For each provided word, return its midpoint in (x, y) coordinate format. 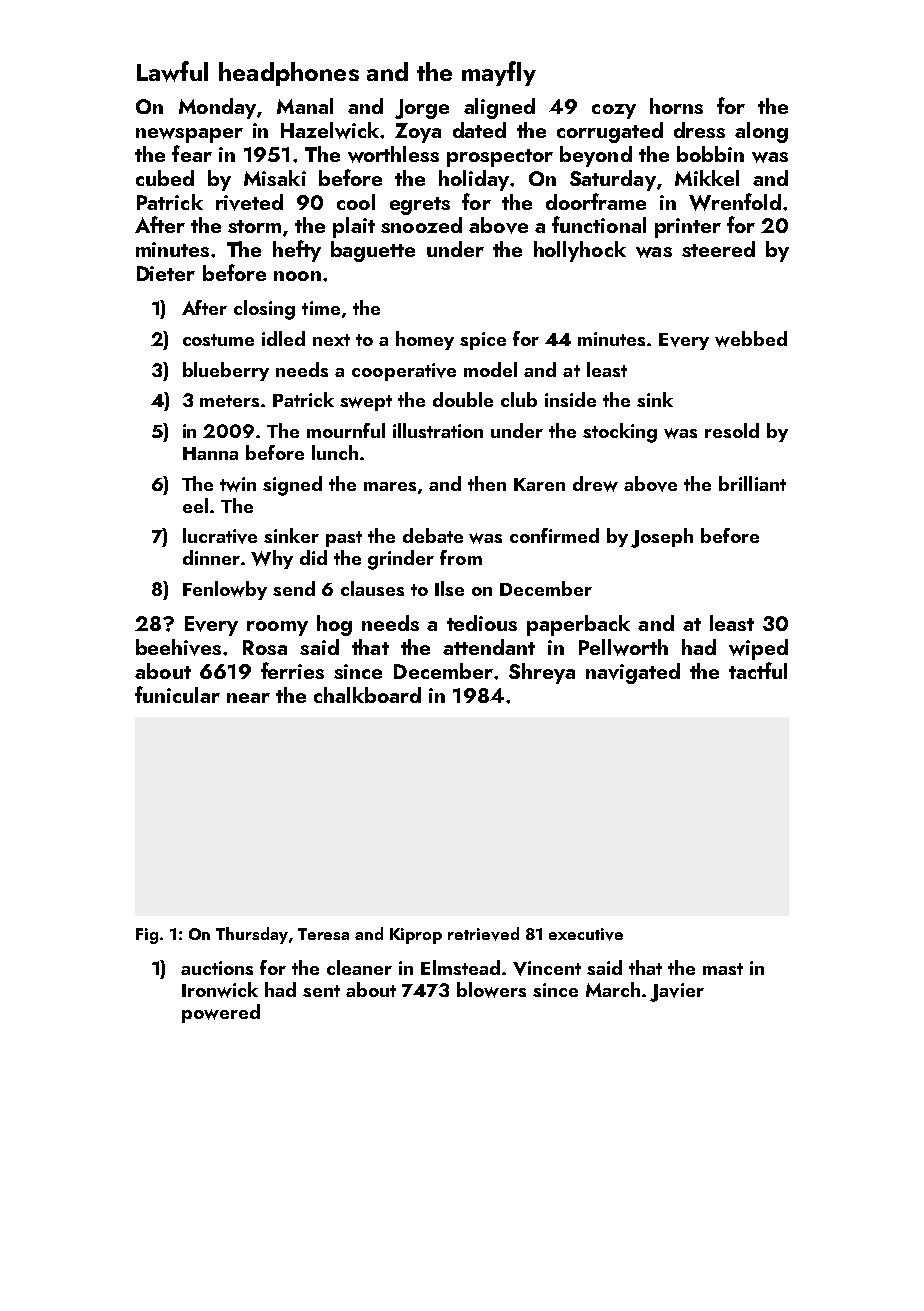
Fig (147, 936)
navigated (633, 673)
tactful (758, 670)
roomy (277, 628)
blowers (491, 990)
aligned (499, 108)
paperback (578, 625)
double (463, 399)
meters (229, 401)
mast (723, 969)
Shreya (542, 673)
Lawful (172, 71)
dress (699, 130)
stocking (620, 433)
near (248, 698)
